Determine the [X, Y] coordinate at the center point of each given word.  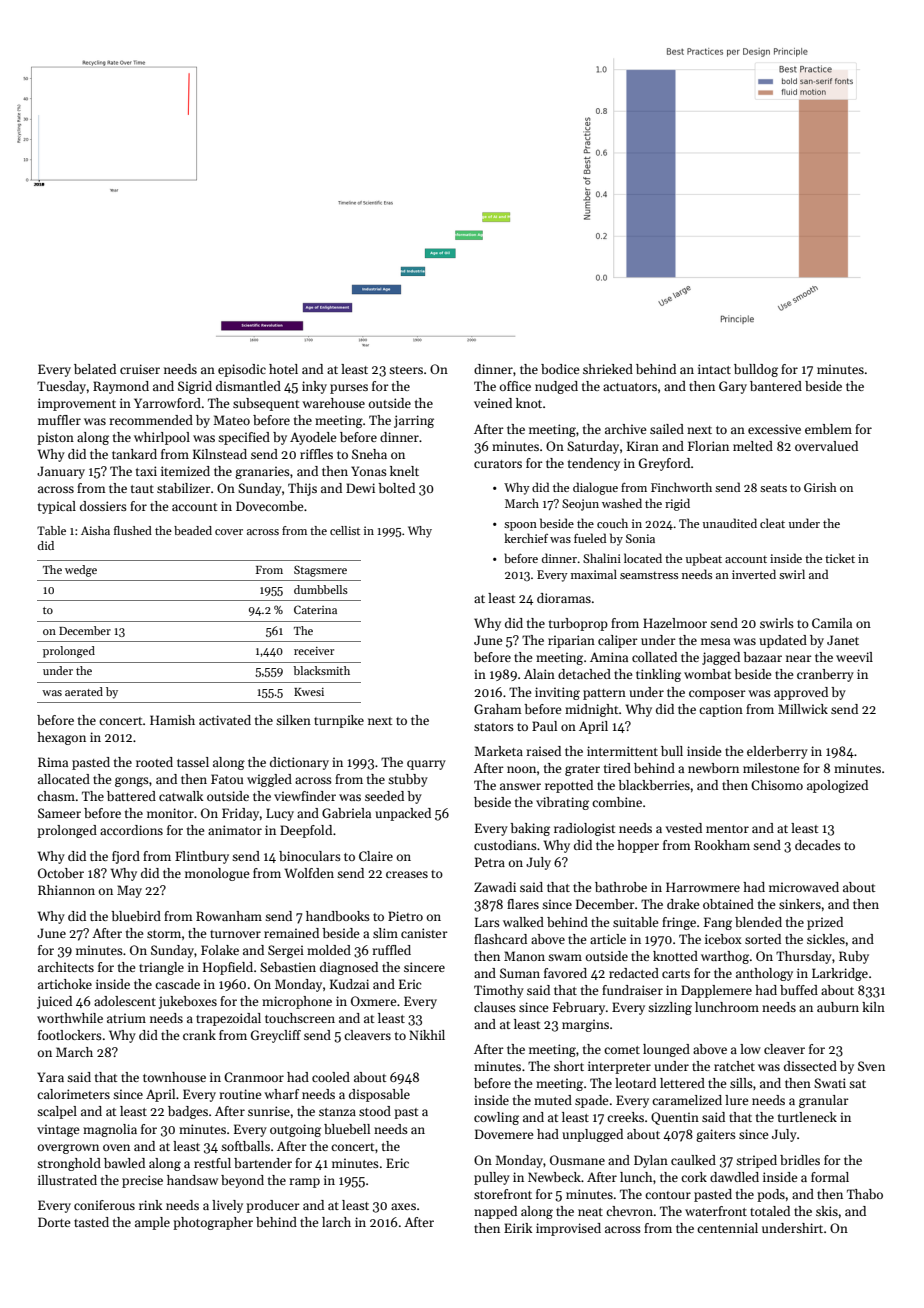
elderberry [777, 752]
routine [240, 1094]
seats [773, 488]
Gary [733, 387]
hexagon [61, 738]
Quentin [675, 1118]
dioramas [564, 598]
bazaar [762, 657]
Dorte [54, 1222]
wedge [81, 571]
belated [95, 369]
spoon [520, 526]
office [515, 386]
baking [530, 829]
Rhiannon [66, 890]
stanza [337, 1112]
